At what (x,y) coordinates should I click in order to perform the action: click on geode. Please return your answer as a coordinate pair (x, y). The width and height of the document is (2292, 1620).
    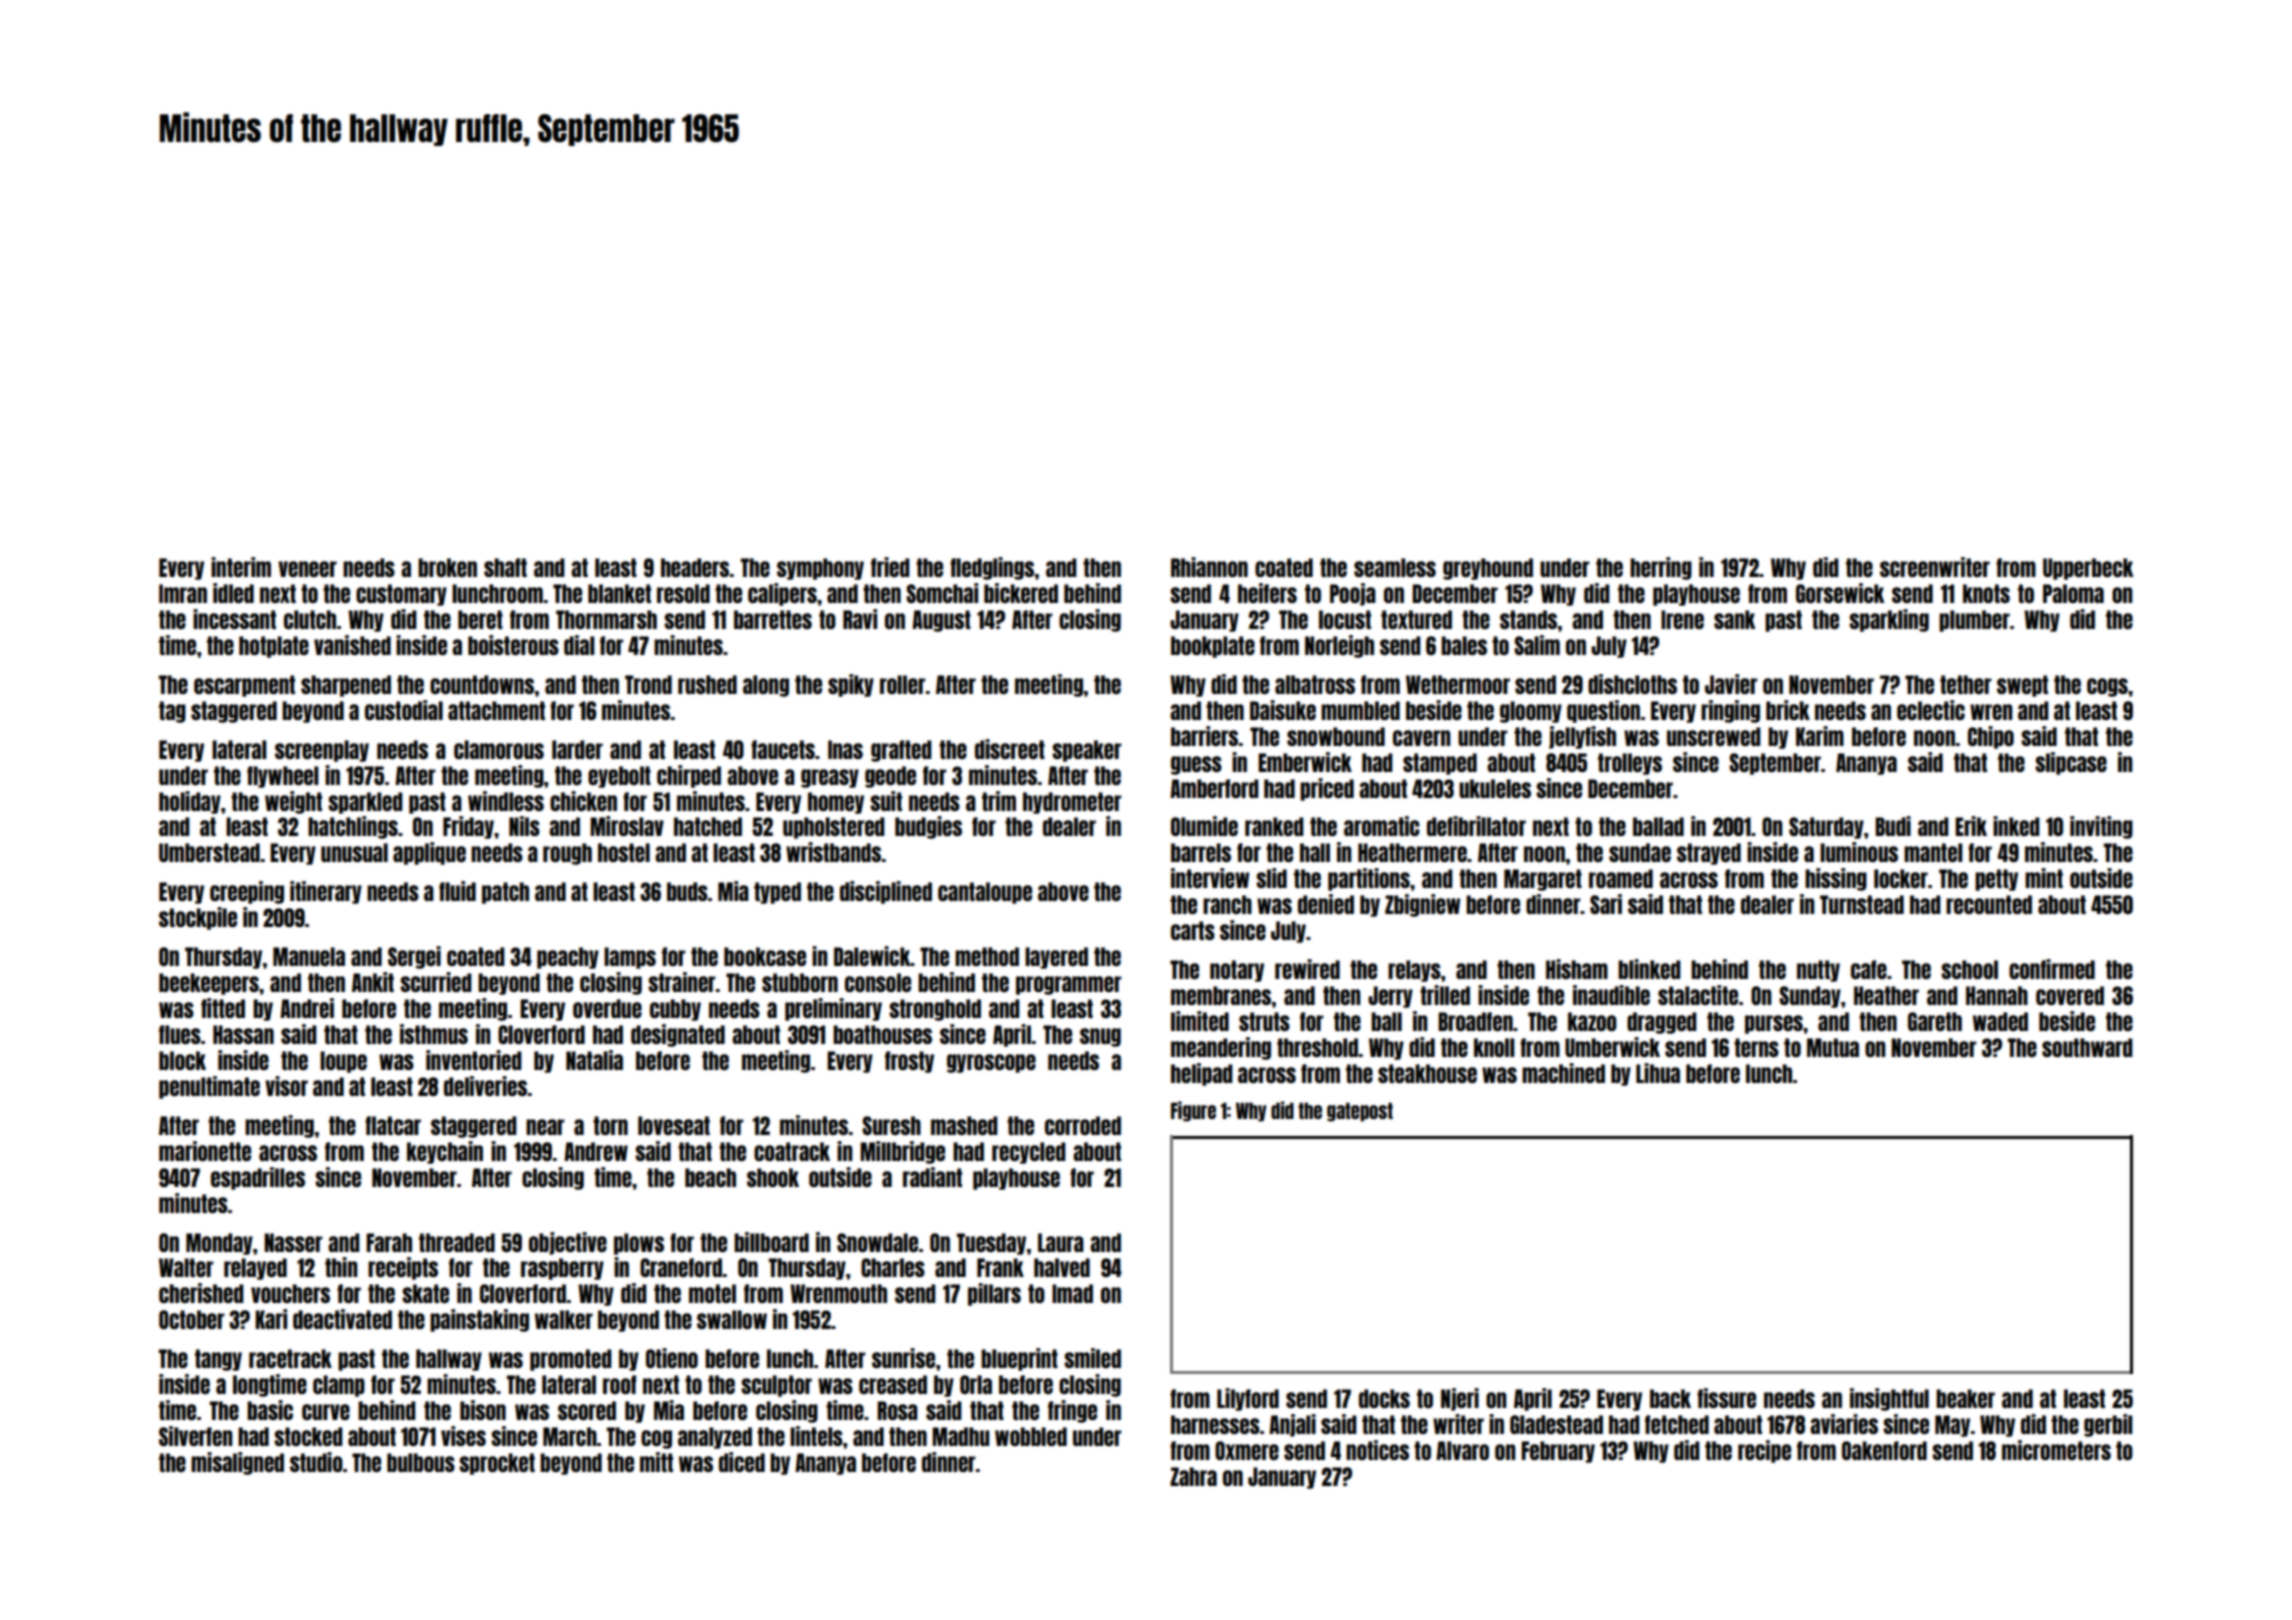
    Looking at the image, I should click on (890, 777).
